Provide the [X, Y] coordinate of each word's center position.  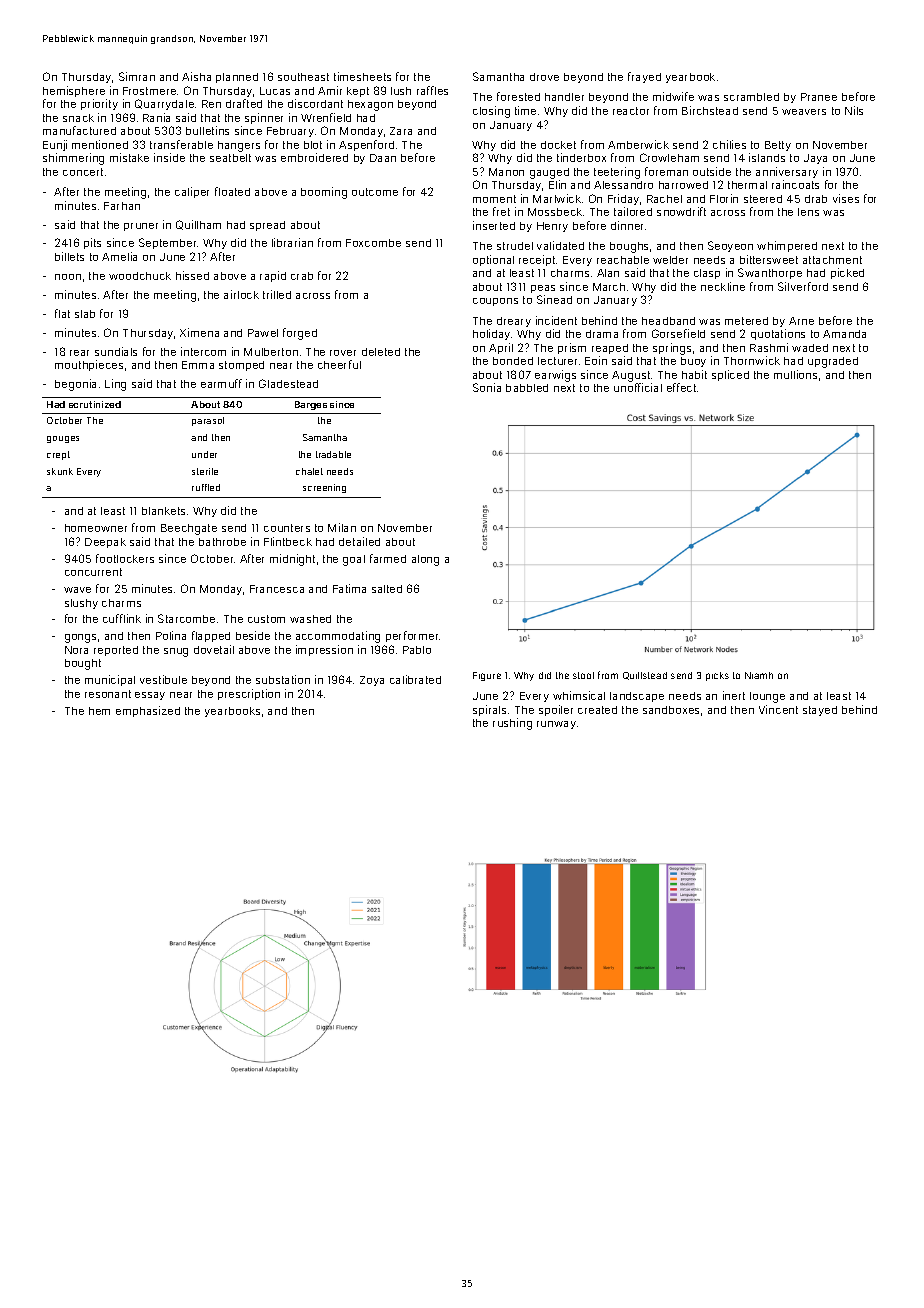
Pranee [819, 97]
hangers [239, 146]
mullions [795, 374]
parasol [208, 421]
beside [253, 635]
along [425, 560]
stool [583, 675]
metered [746, 321]
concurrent [93, 572]
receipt [537, 260]
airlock [241, 294]
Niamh [759, 675]
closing [491, 112]
